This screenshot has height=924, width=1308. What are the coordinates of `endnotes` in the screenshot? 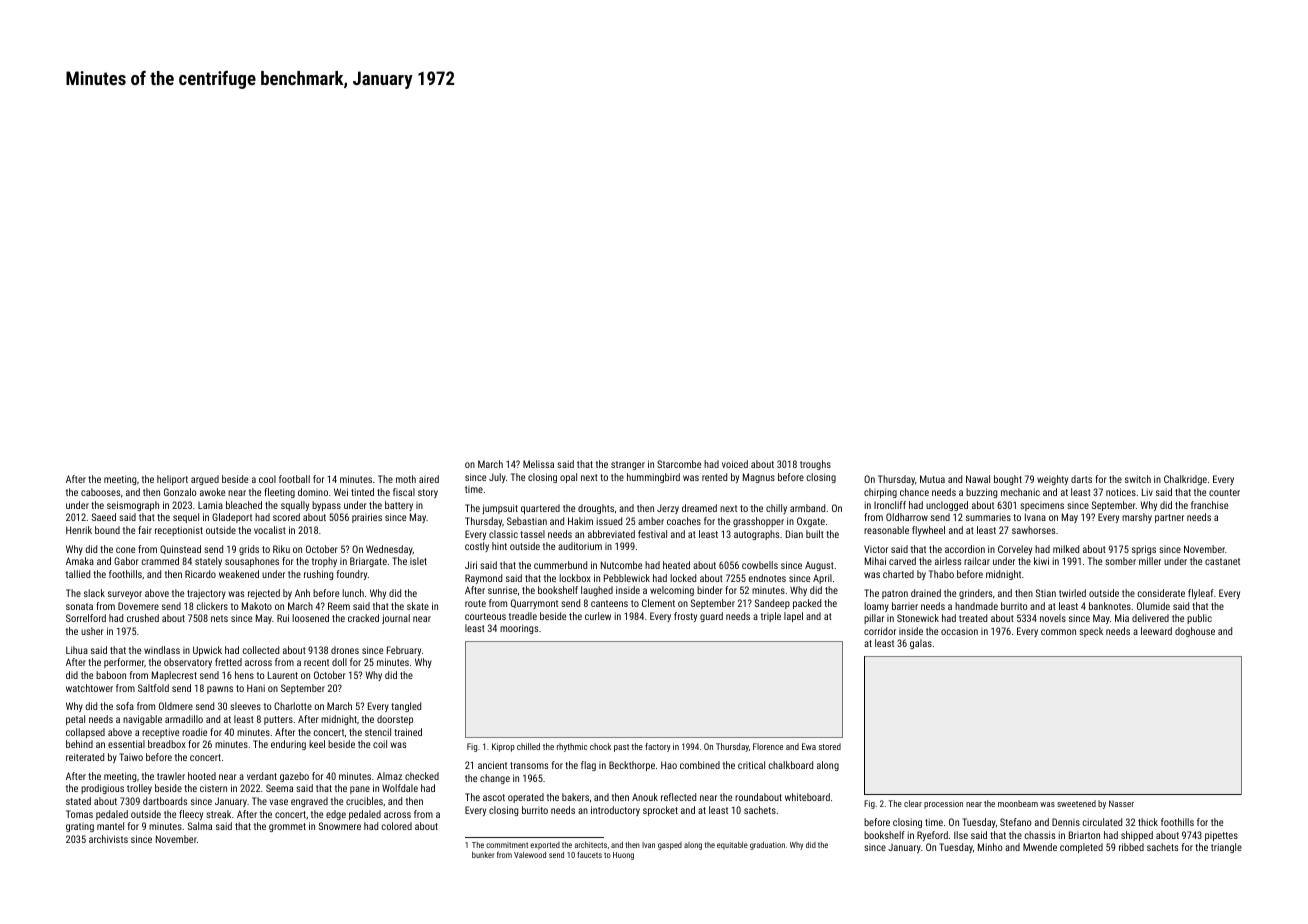 It's located at (767, 578).
